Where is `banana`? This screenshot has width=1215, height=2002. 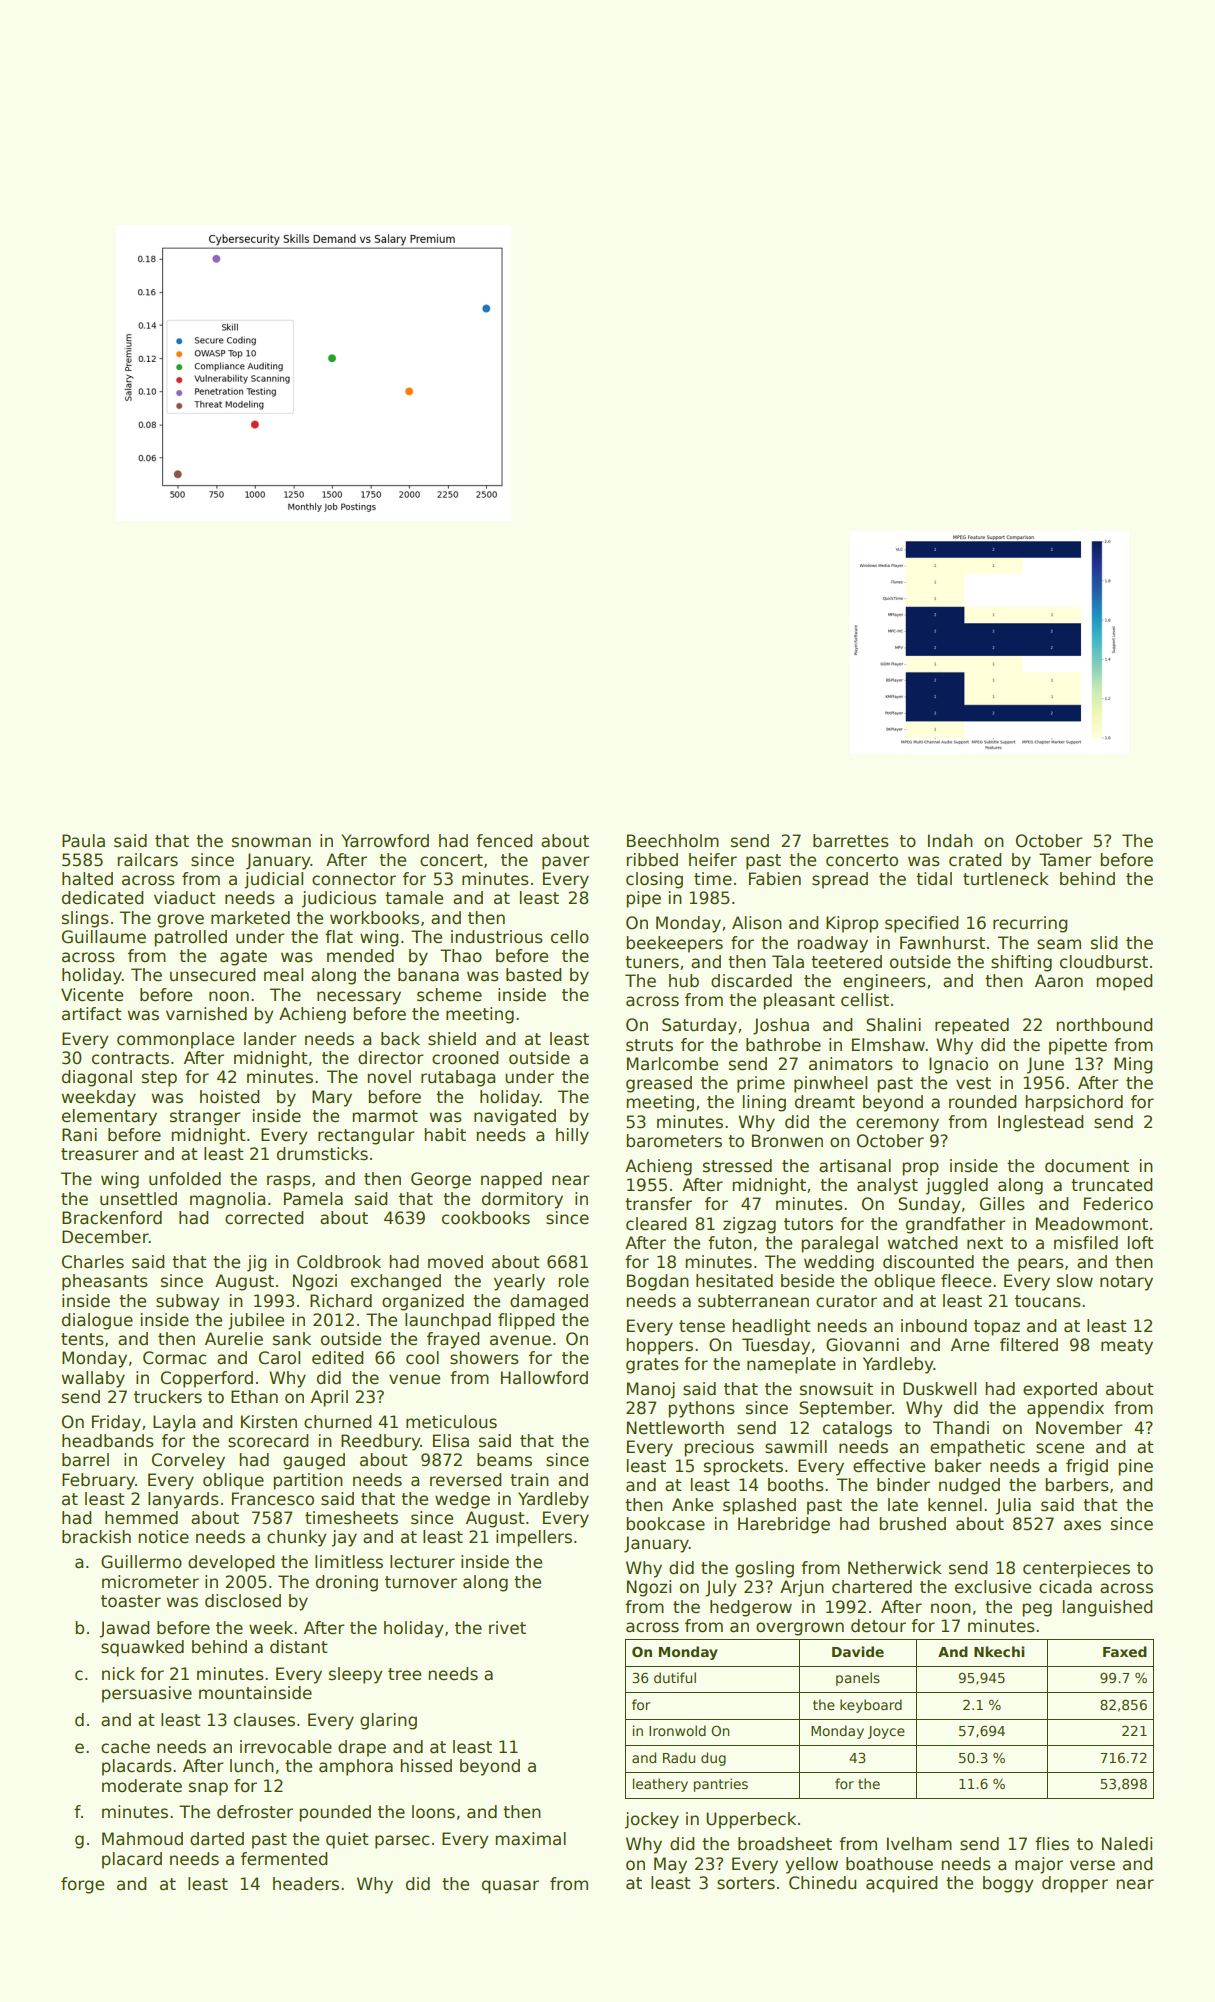
banana is located at coordinates (428, 975).
